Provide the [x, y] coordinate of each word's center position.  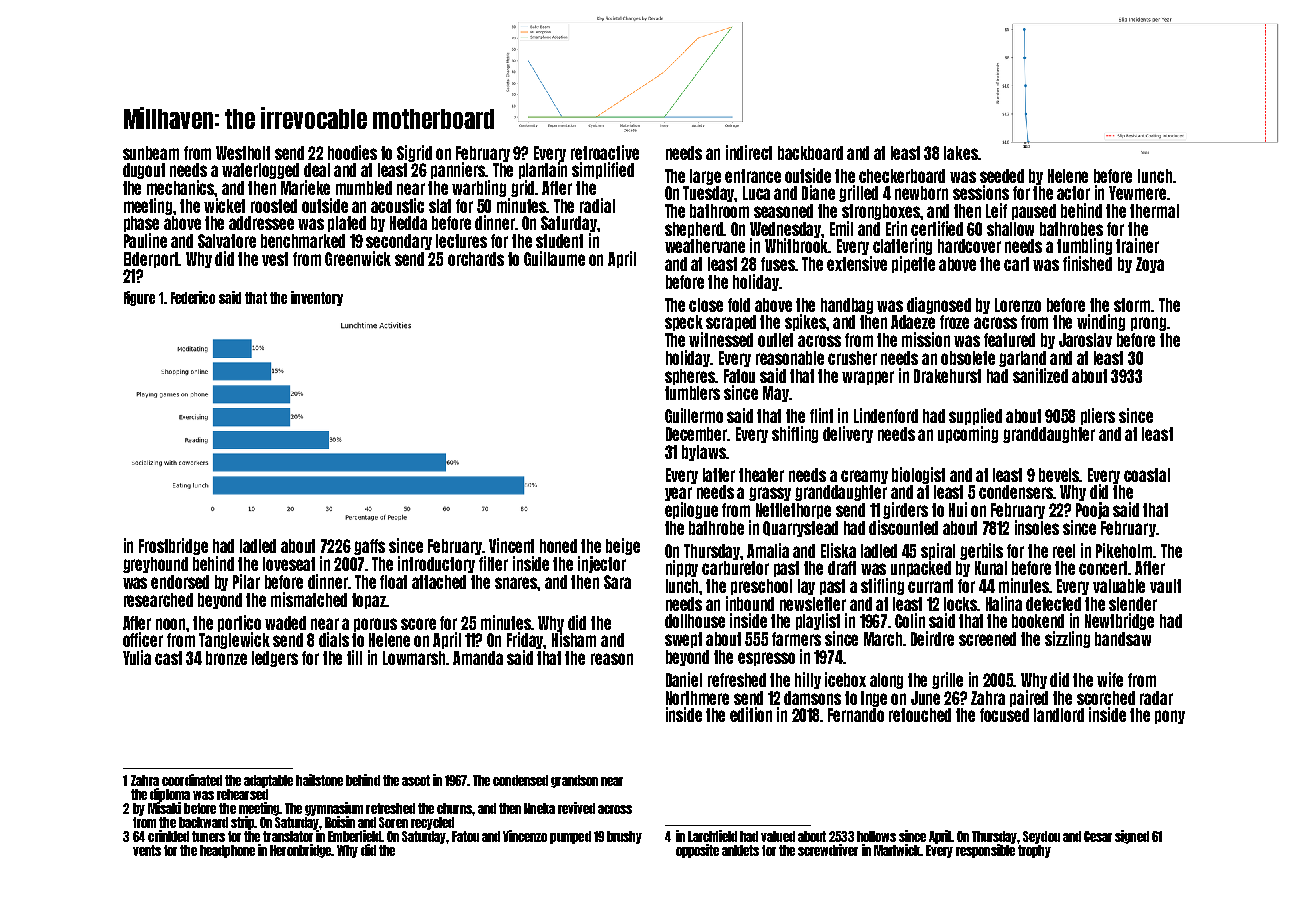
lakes [961, 153]
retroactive [605, 152]
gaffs [369, 547]
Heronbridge [300, 851]
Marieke [305, 187]
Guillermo [694, 415]
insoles [1037, 527]
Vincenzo [525, 836]
